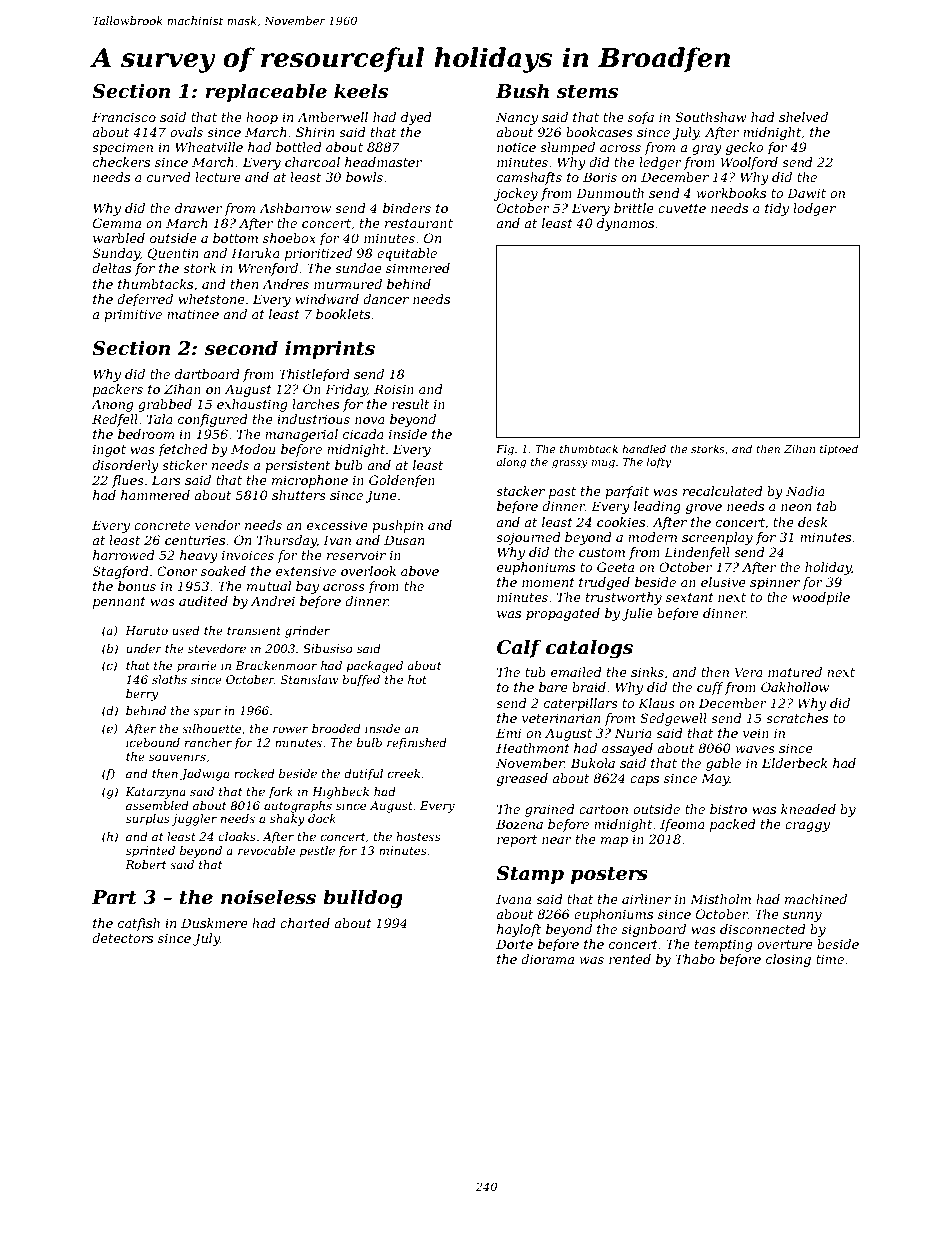 Image resolution: width=952 pixels, height=1233 pixels. What do you see at coordinates (644, 448) in the document?
I see `handled` at bounding box center [644, 448].
